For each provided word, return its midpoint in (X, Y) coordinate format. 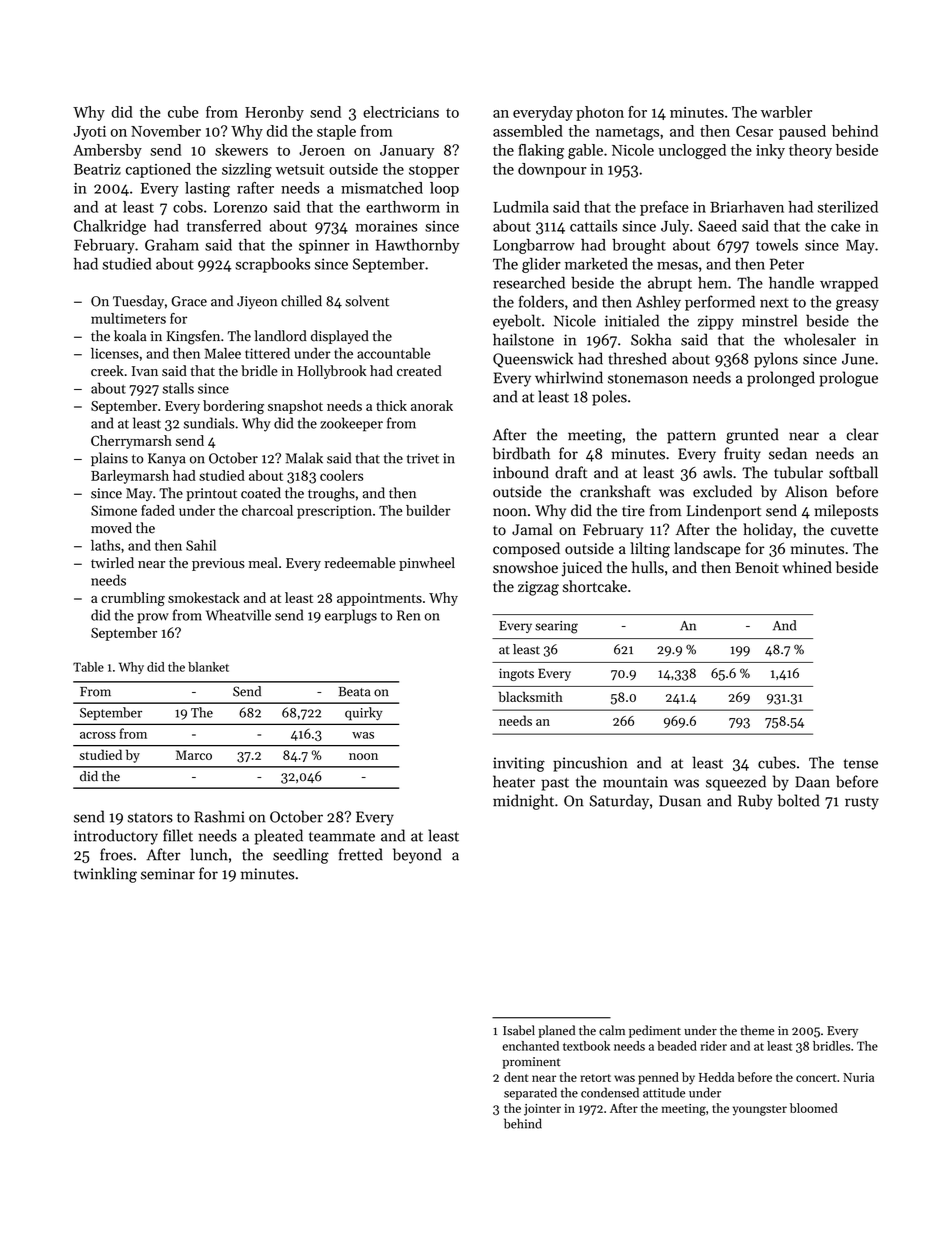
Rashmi (219, 816)
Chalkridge (110, 227)
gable (585, 151)
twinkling (105, 875)
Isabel (519, 1030)
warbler (786, 112)
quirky (364, 714)
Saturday (619, 802)
